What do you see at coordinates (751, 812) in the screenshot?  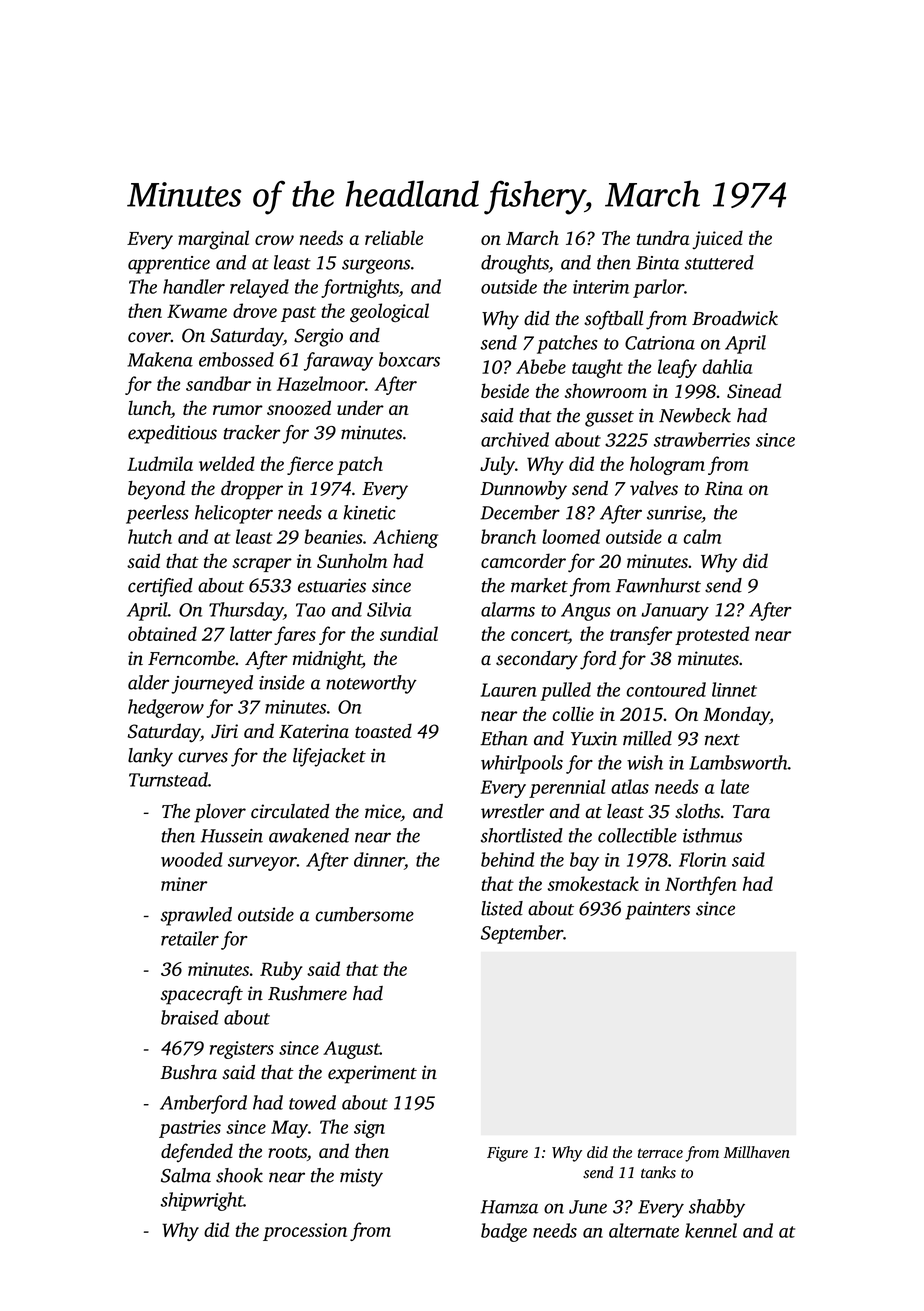 I see `Tara` at bounding box center [751, 812].
